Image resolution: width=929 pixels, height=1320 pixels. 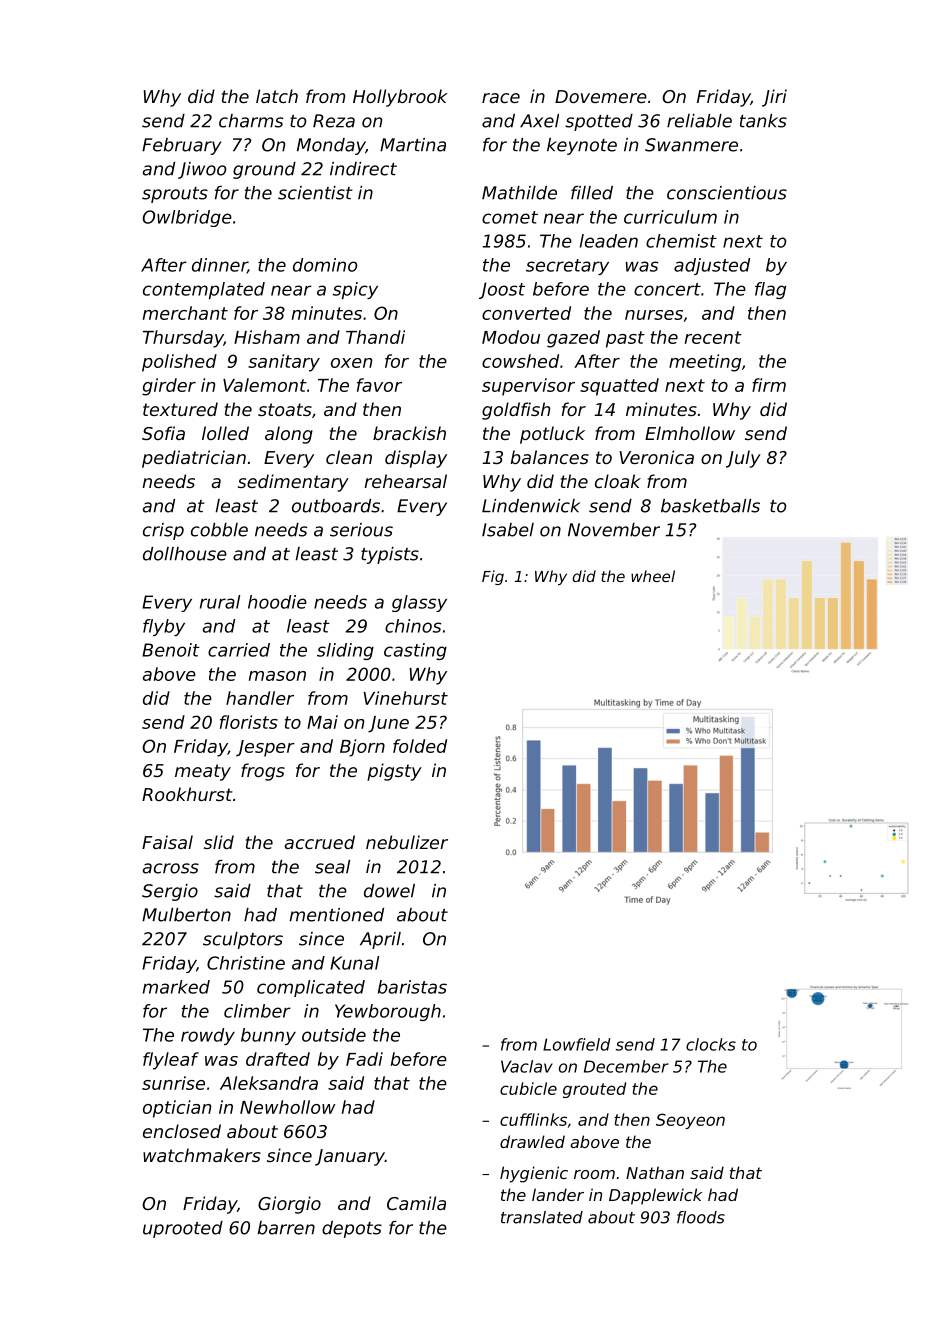 I want to click on clocks, so click(x=711, y=1044).
